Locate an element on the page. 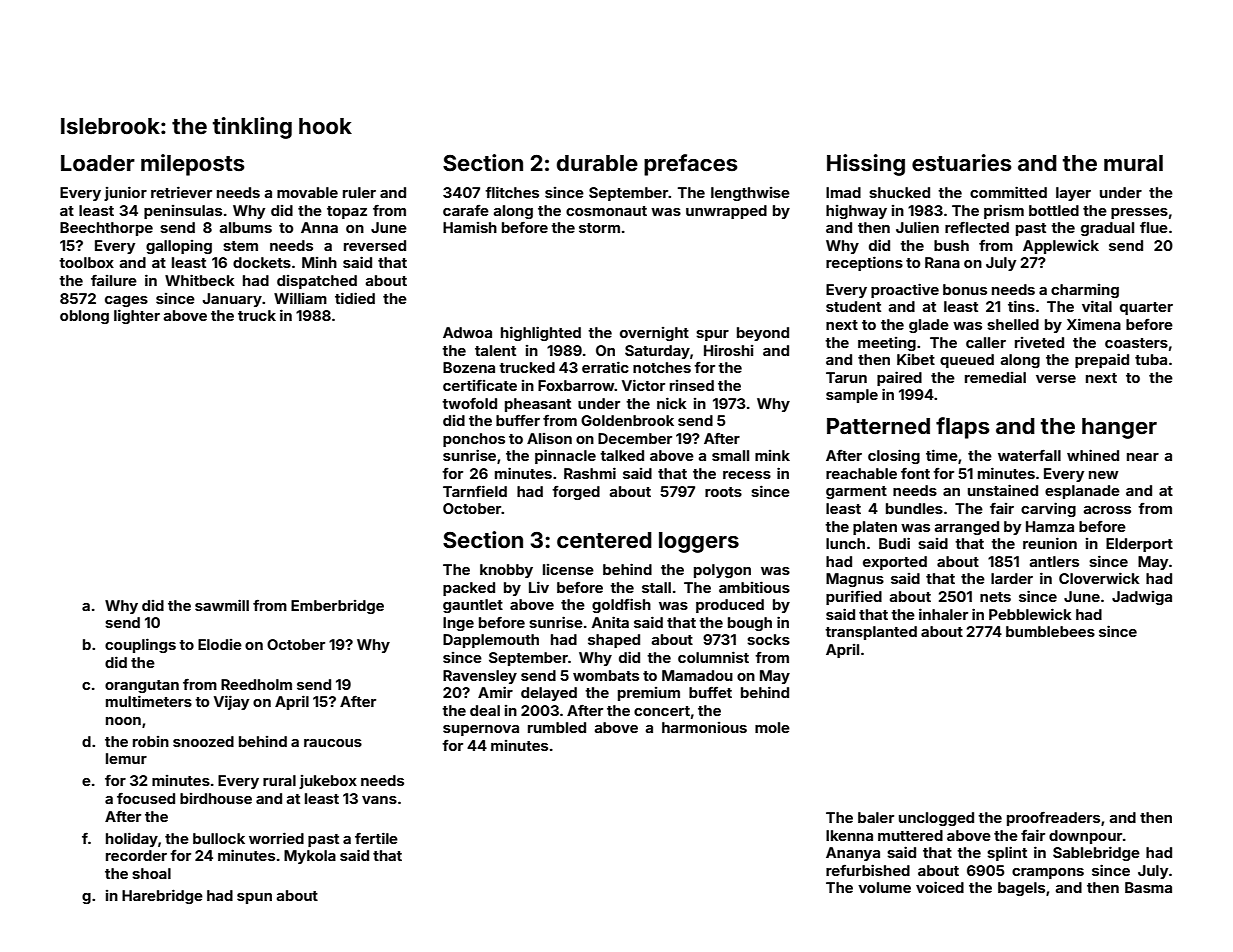  tuba is located at coordinates (1151, 359).
